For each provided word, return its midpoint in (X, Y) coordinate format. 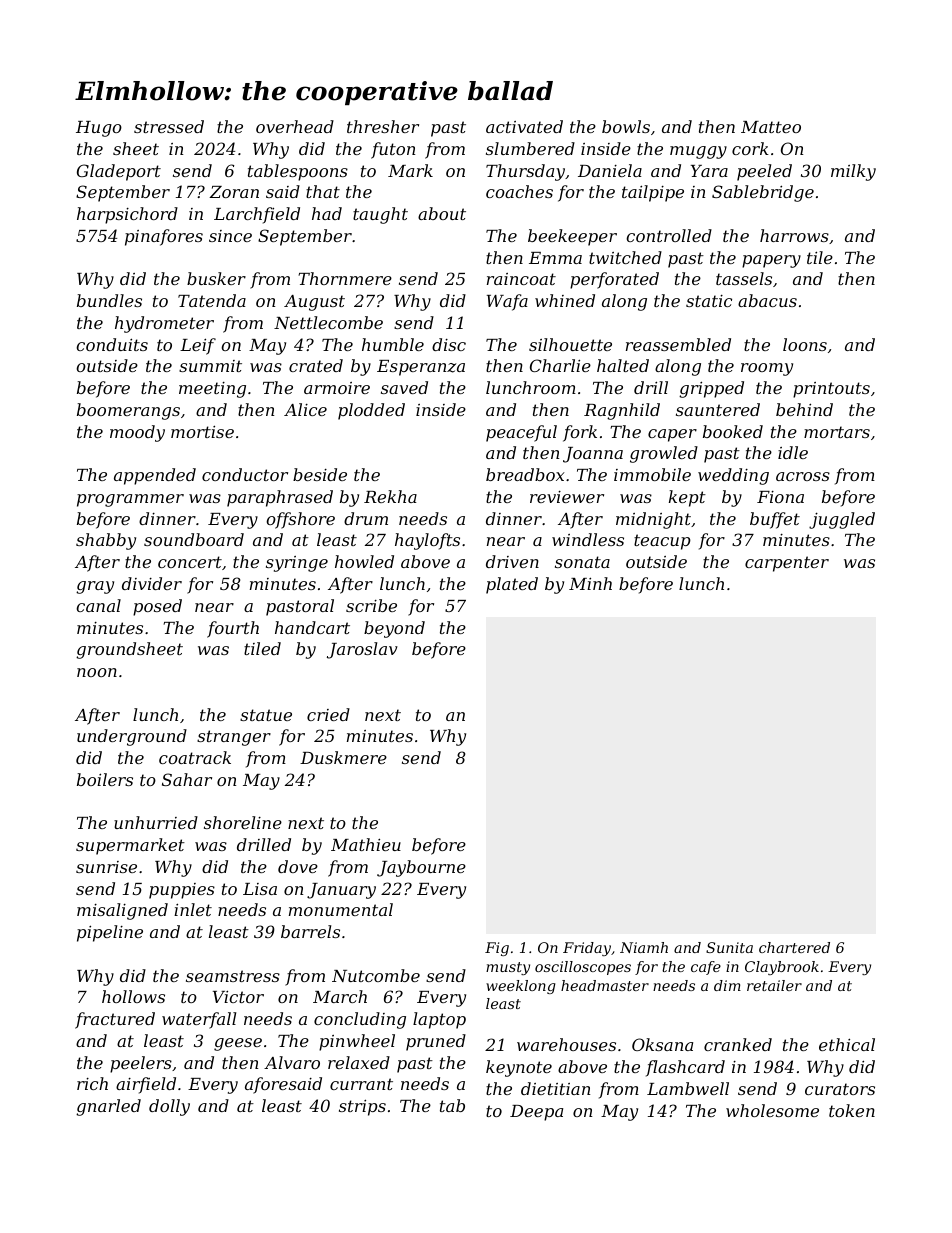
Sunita (729, 947)
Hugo (99, 129)
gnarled (108, 1107)
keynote (519, 1068)
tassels (744, 278)
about (442, 213)
